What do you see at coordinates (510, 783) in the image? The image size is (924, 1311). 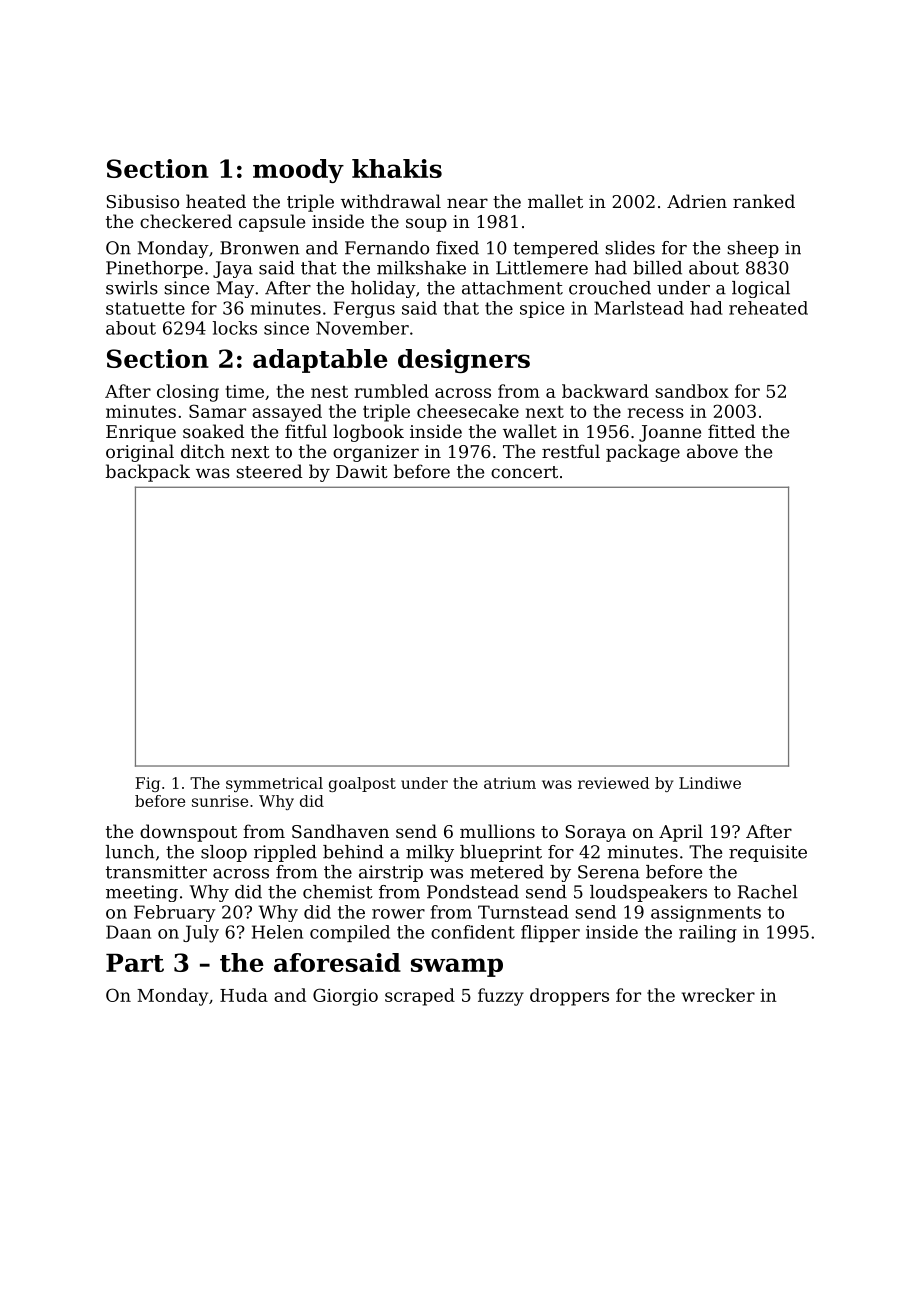 I see `atrium` at bounding box center [510, 783].
